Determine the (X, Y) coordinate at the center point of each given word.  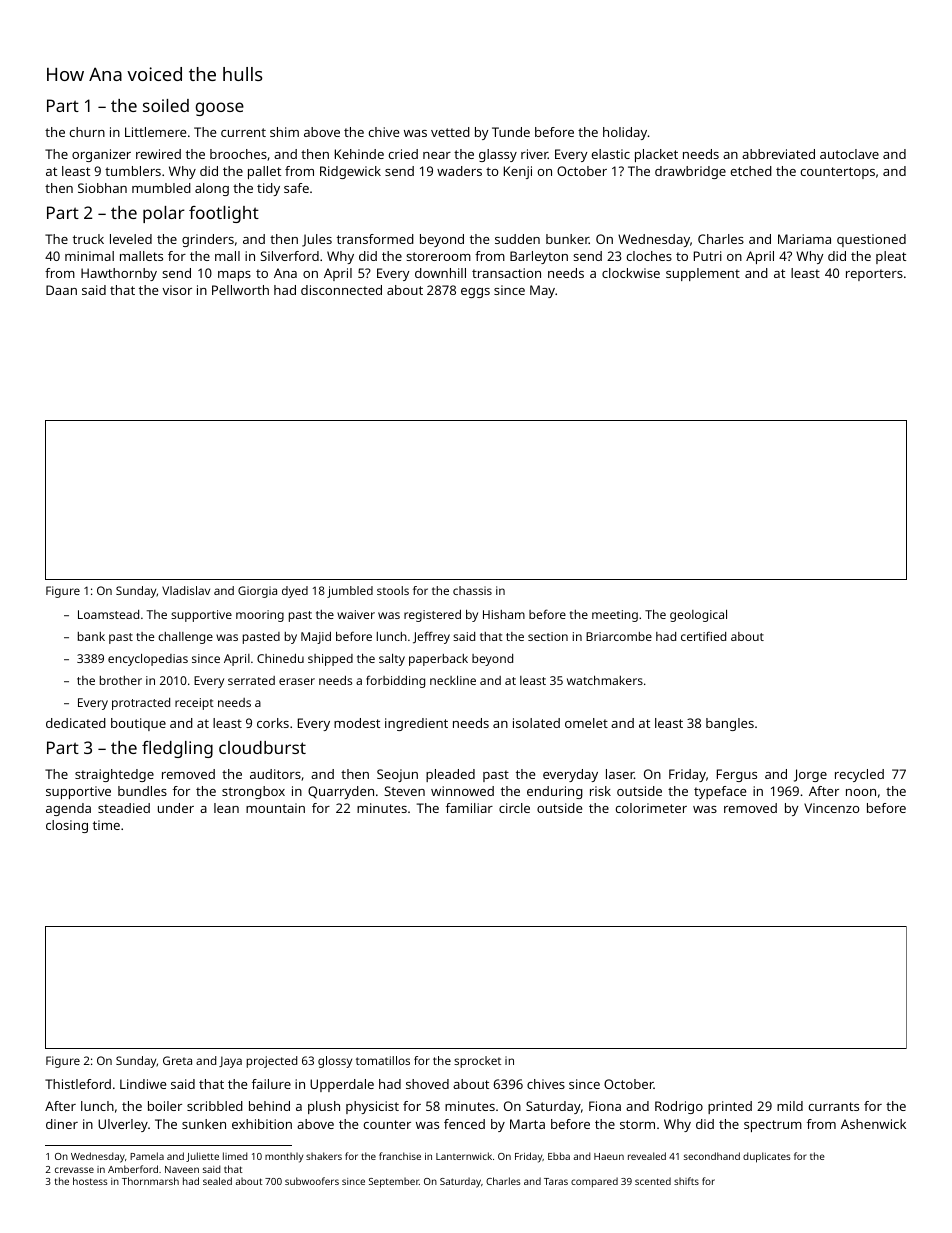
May (542, 291)
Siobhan (102, 188)
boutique (138, 724)
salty (392, 660)
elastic (611, 154)
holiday (625, 133)
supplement (703, 274)
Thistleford (78, 1084)
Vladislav (186, 590)
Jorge (810, 775)
